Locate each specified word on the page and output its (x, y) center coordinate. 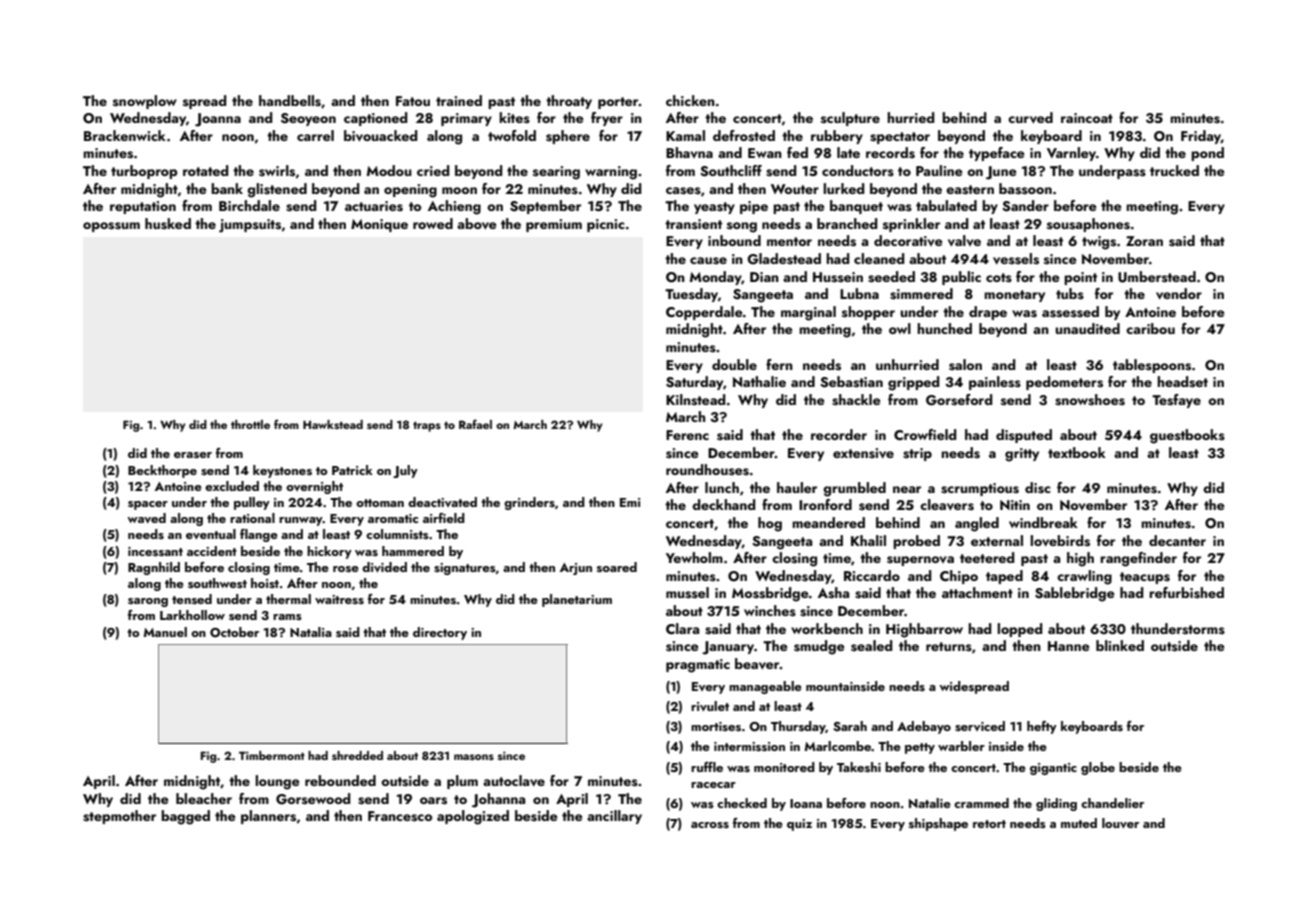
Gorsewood (313, 799)
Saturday (694, 383)
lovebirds (1060, 541)
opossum (111, 227)
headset (1182, 382)
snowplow (145, 102)
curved (1030, 118)
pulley (252, 503)
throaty (569, 102)
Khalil (868, 540)
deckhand (723, 504)
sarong (148, 602)
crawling (1084, 577)
